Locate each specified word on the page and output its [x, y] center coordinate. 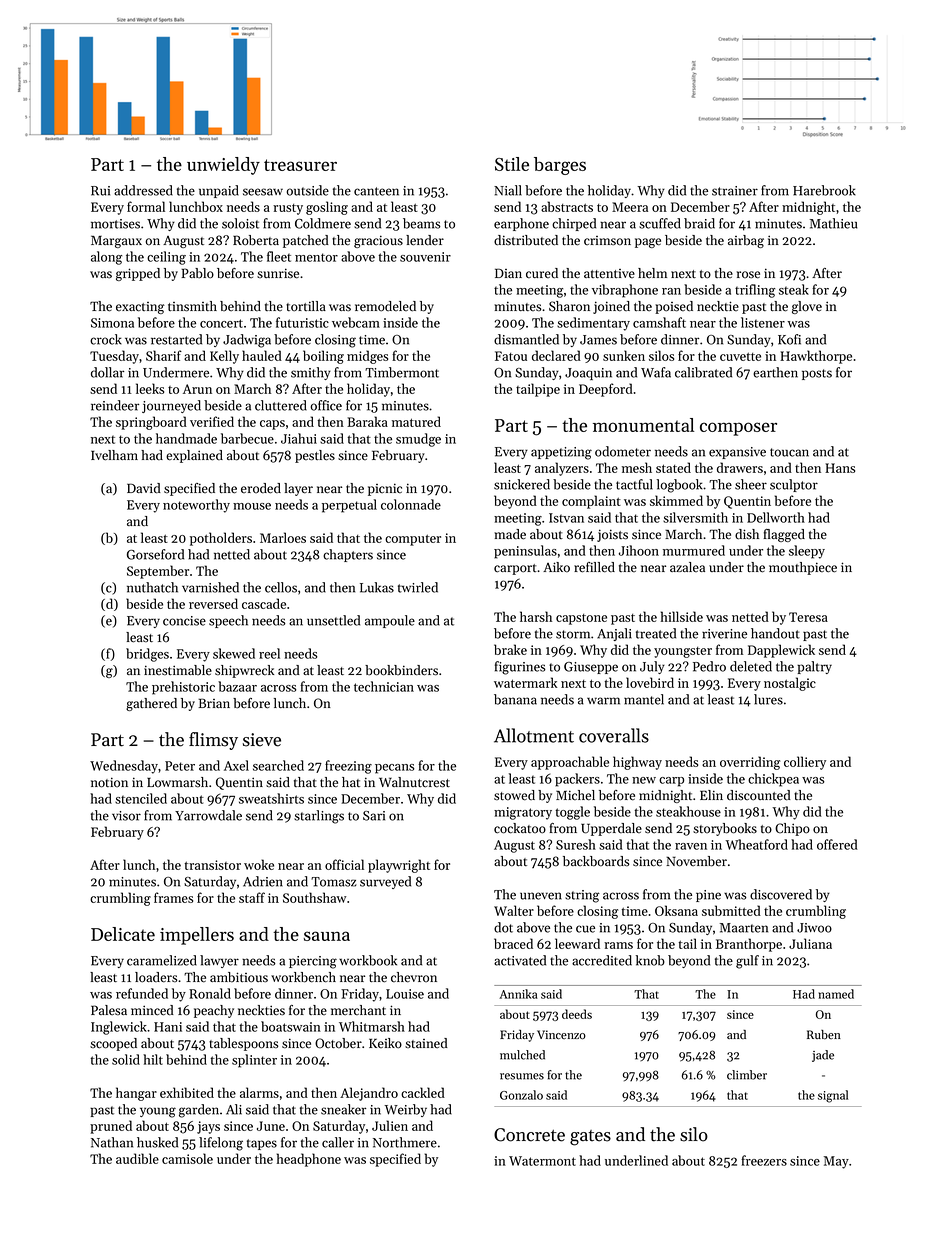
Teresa [808, 617]
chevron [414, 977]
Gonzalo [521, 1095]
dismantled [526, 339]
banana [515, 699]
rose [748, 275]
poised [674, 307]
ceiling [166, 258]
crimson [607, 241]
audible [137, 1158]
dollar [107, 372]
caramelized [162, 960]
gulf [747, 962]
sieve [262, 740]
